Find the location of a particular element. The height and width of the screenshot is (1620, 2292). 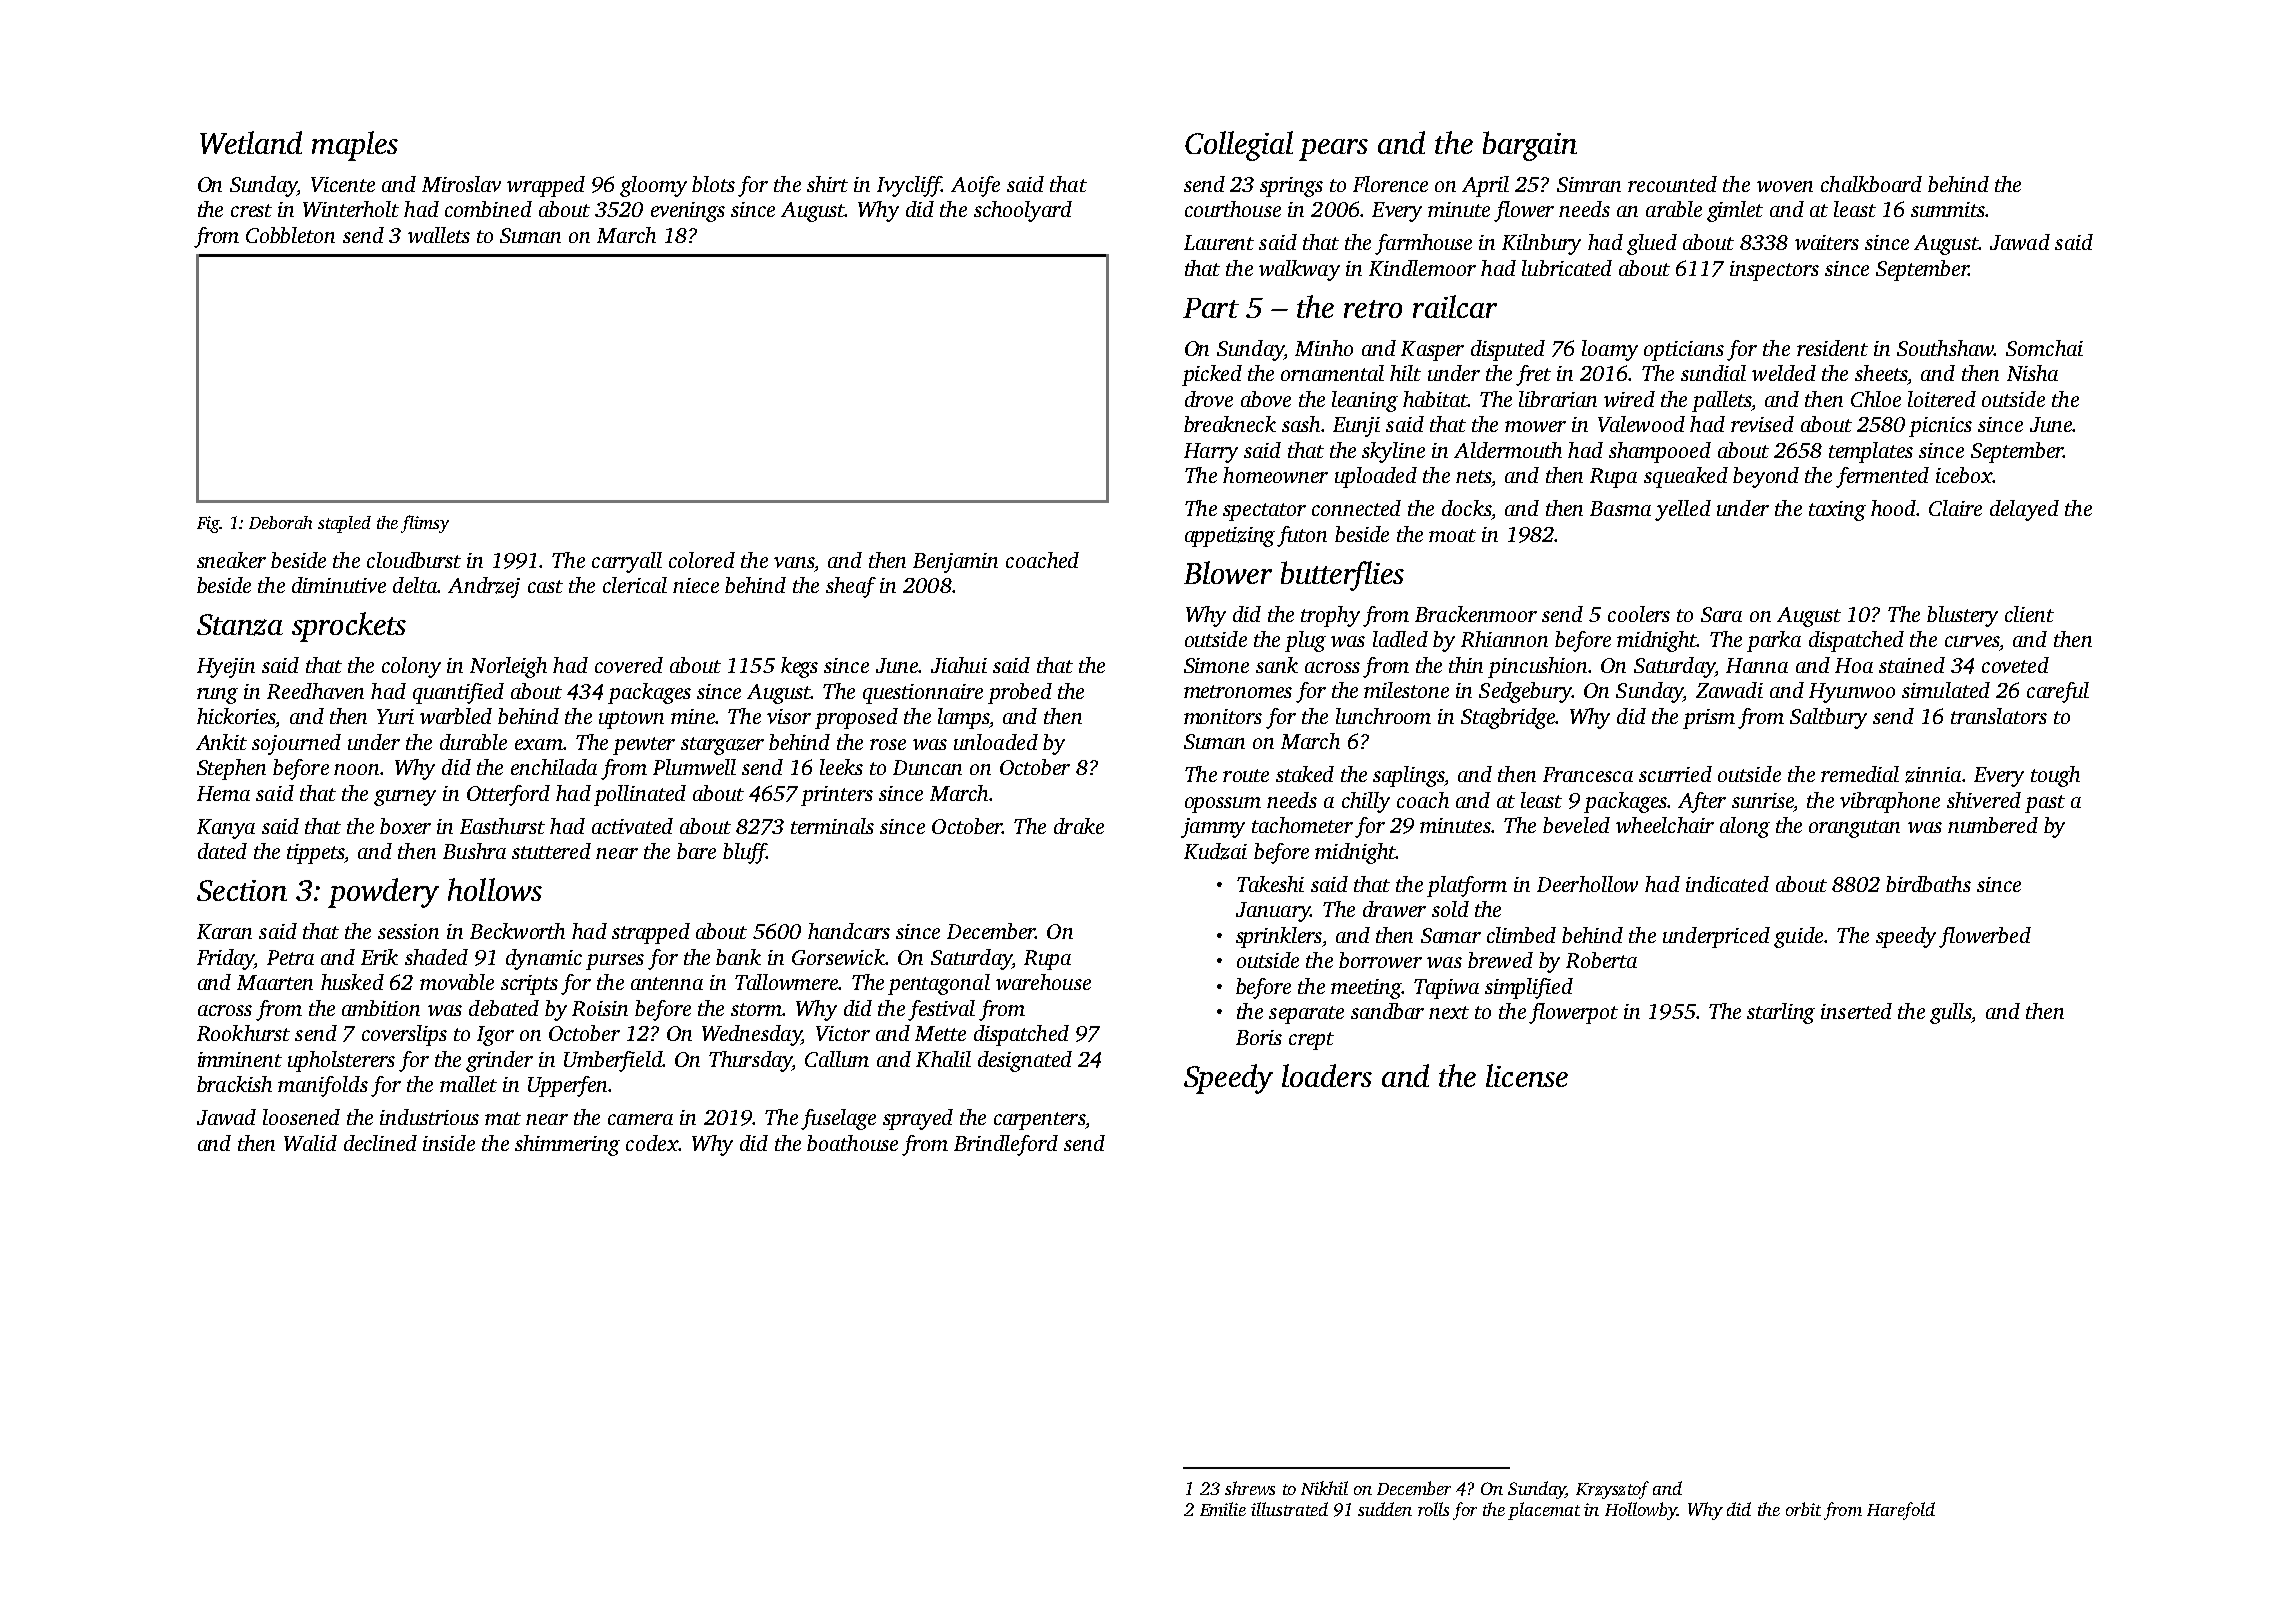

shrews is located at coordinates (1250, 1488).
